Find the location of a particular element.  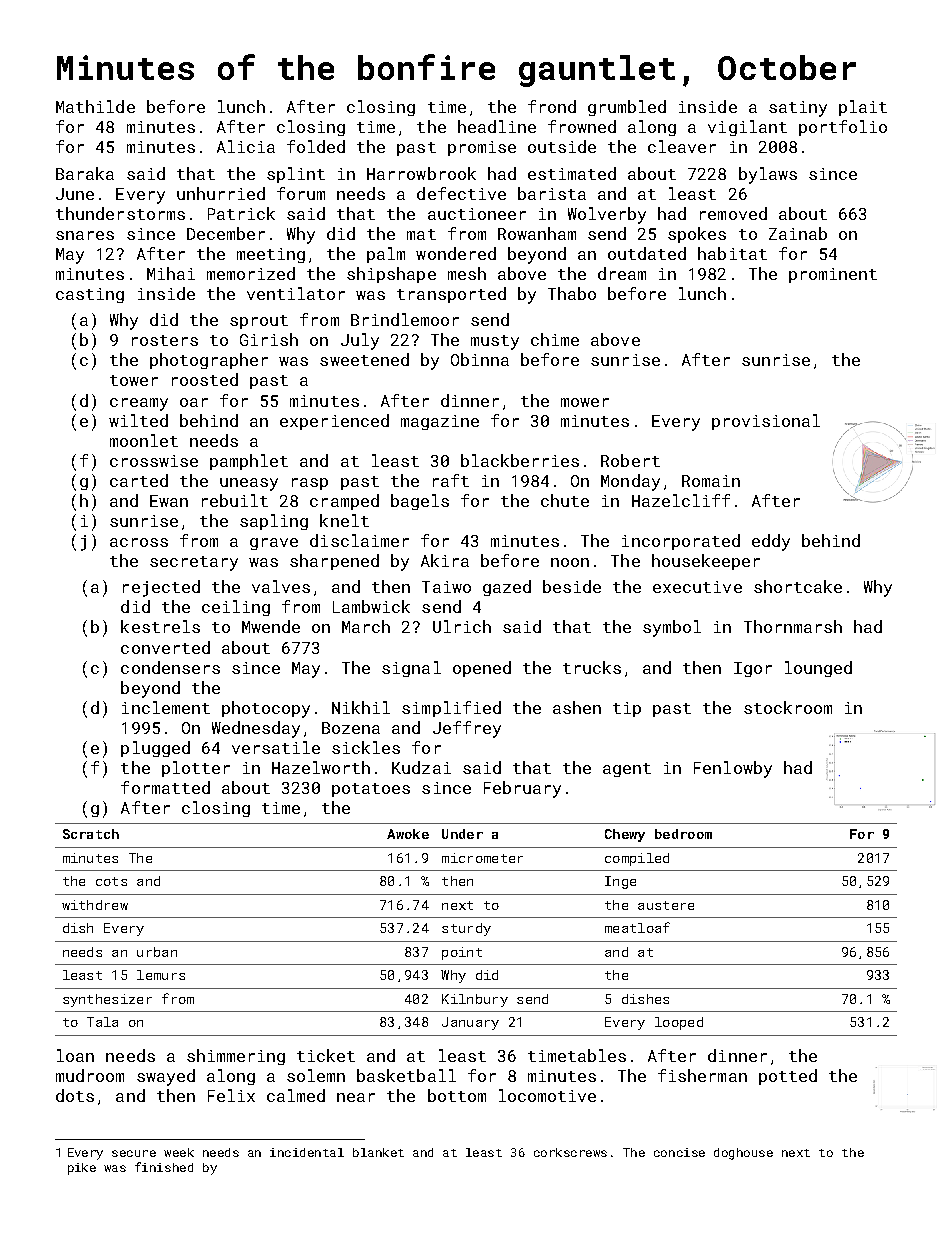

stockroom is located at coordinates (788, 707).
